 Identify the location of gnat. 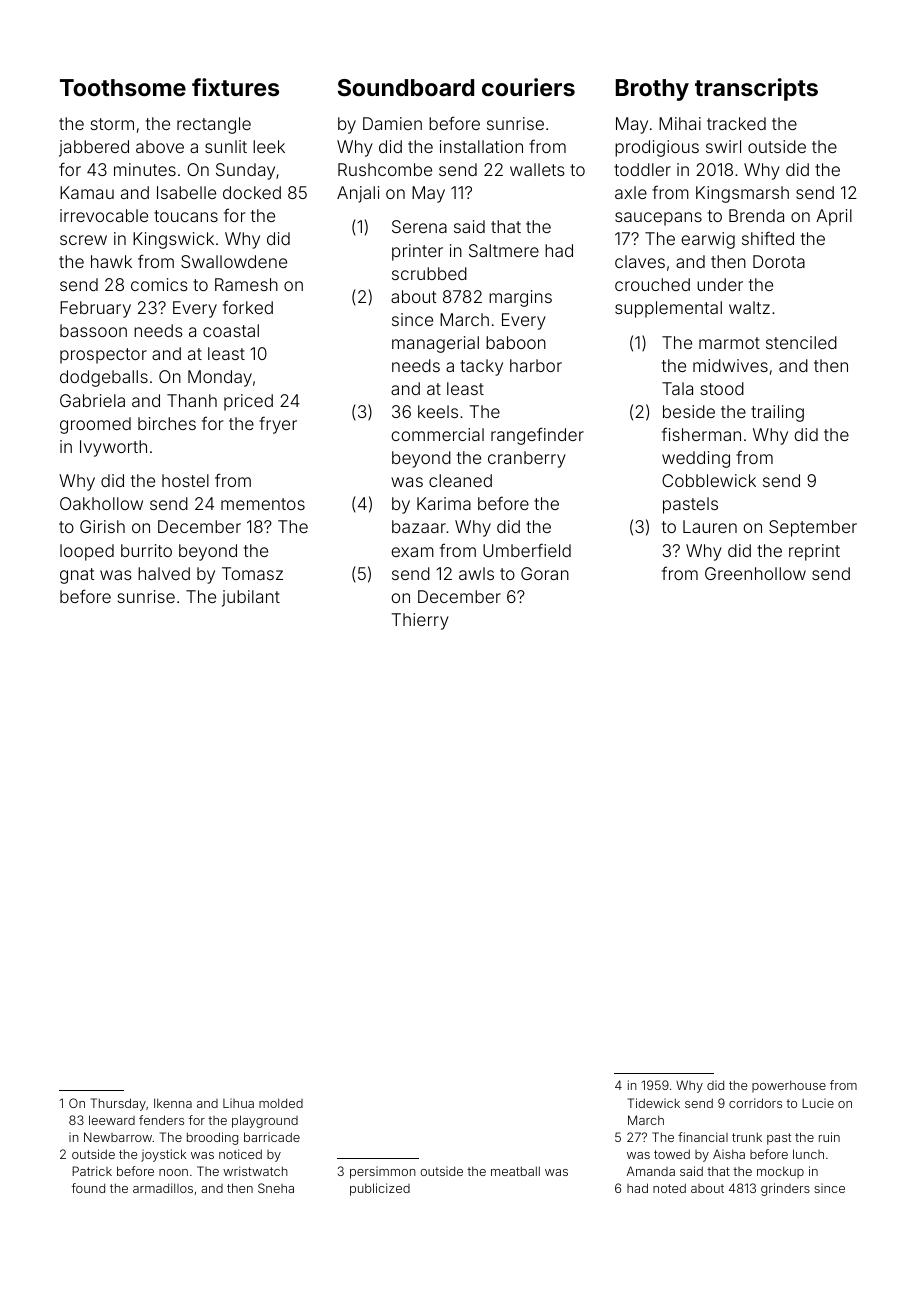
(77, 576).
